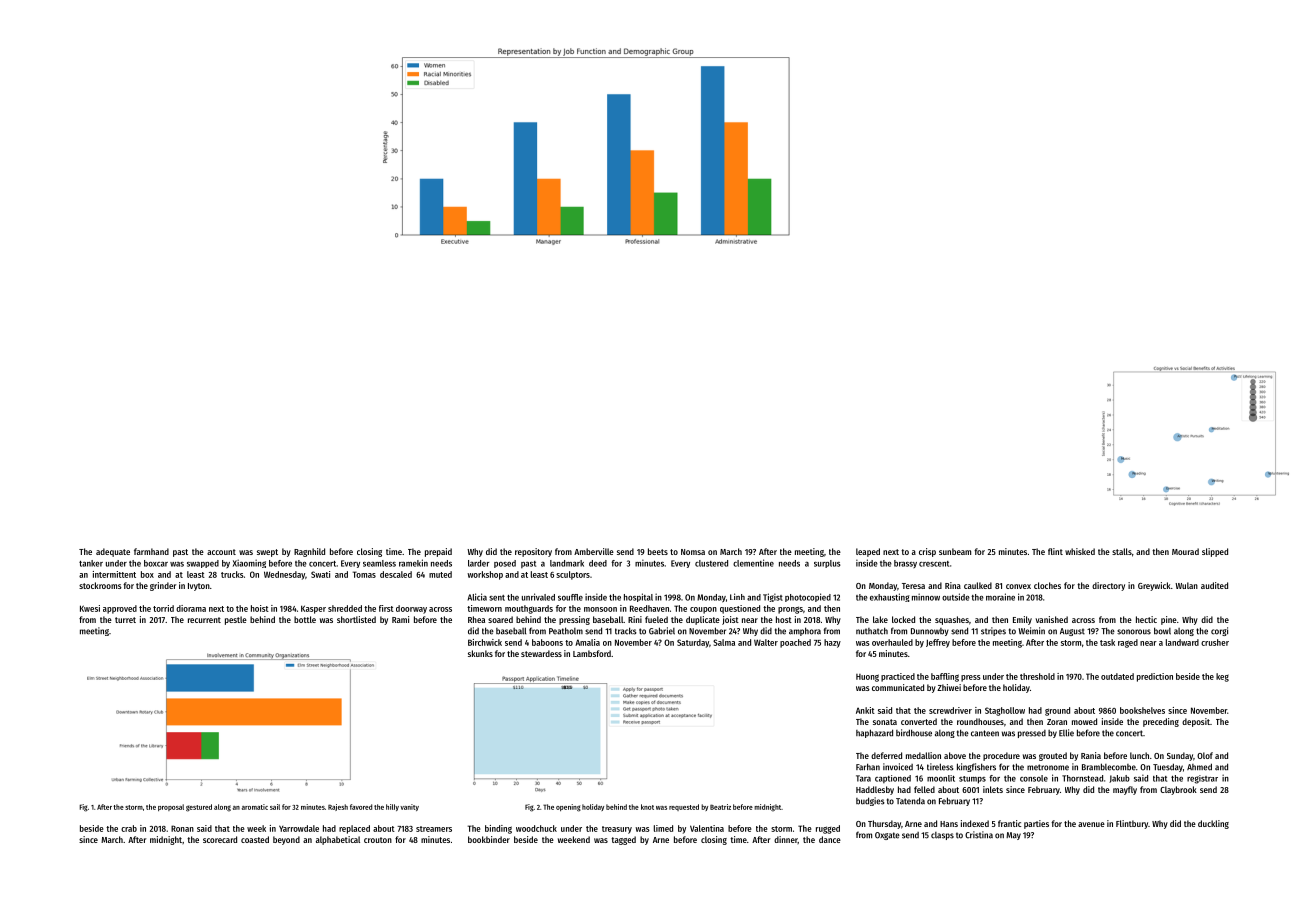  Describe the element at coordinates (885, 722) in the document. I see `sonata` at that location.
